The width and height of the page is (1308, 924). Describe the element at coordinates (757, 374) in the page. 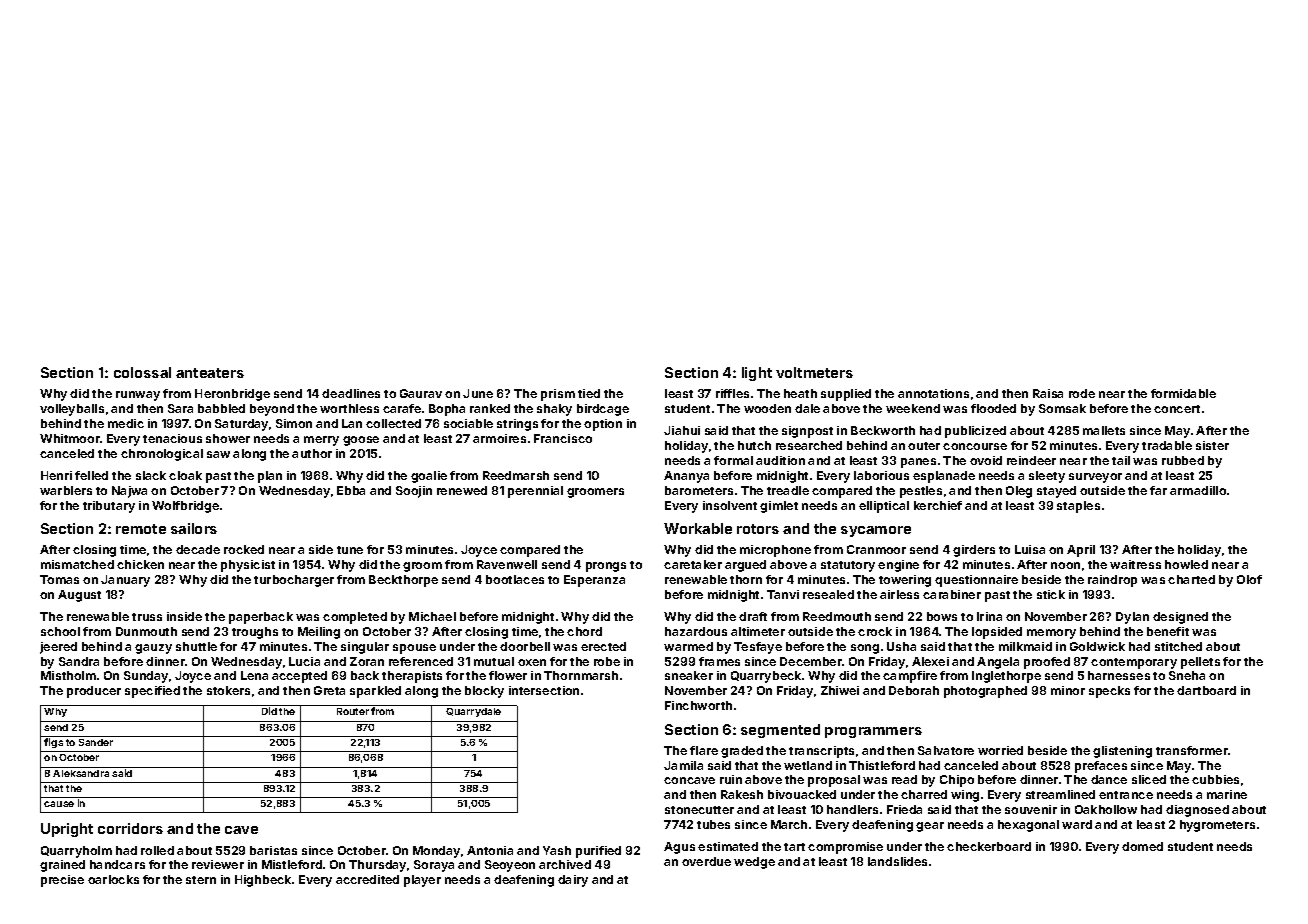

I see `light` at that location.
